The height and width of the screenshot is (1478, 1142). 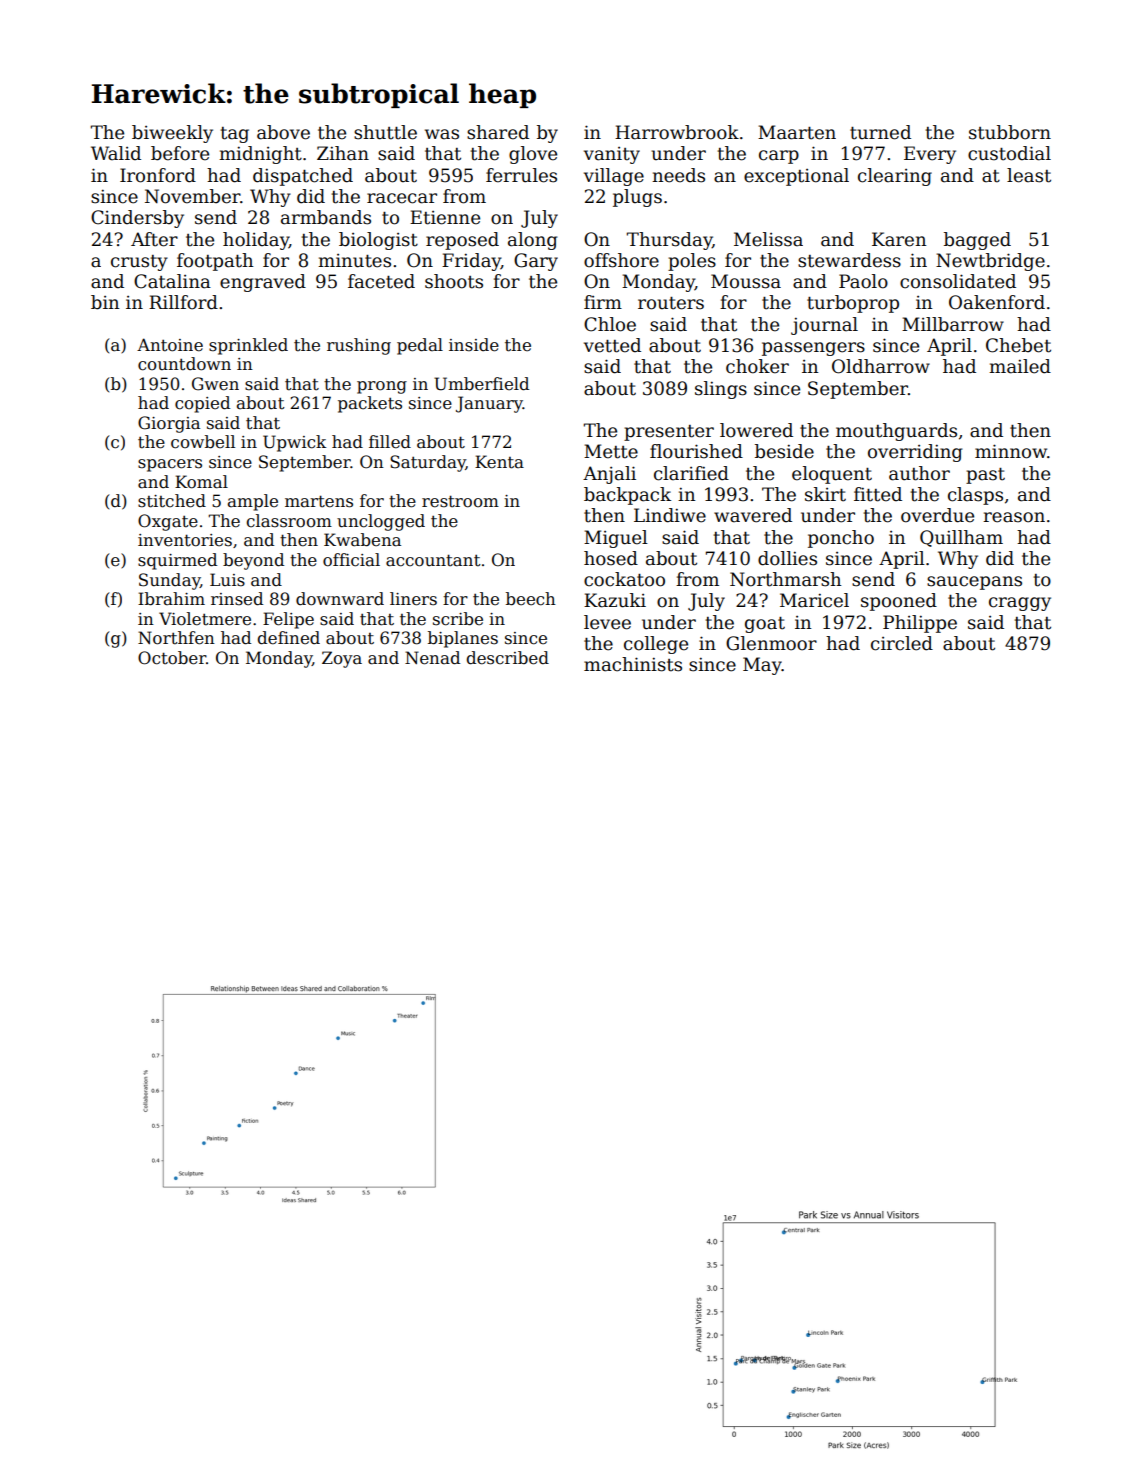 What do you see at coordinates (137, 219) in the screenshot?
I see `Cindersby` at bounding box center [137, 219].
